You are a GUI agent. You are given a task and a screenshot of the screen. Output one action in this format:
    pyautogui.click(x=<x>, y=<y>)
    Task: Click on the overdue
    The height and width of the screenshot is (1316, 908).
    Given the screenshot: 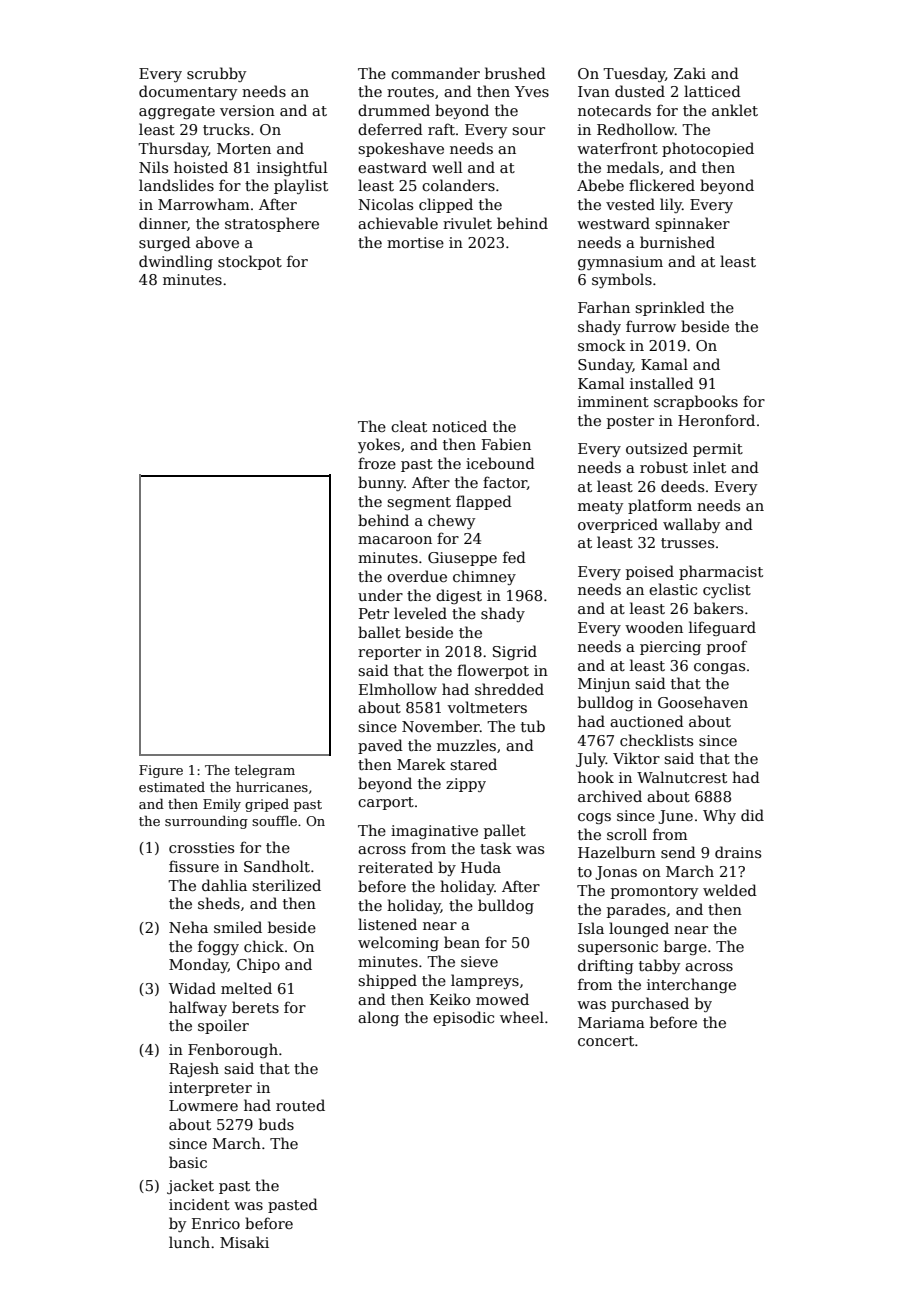 What is the action you would take?
    pyautogui.click(x=417, y=576)
